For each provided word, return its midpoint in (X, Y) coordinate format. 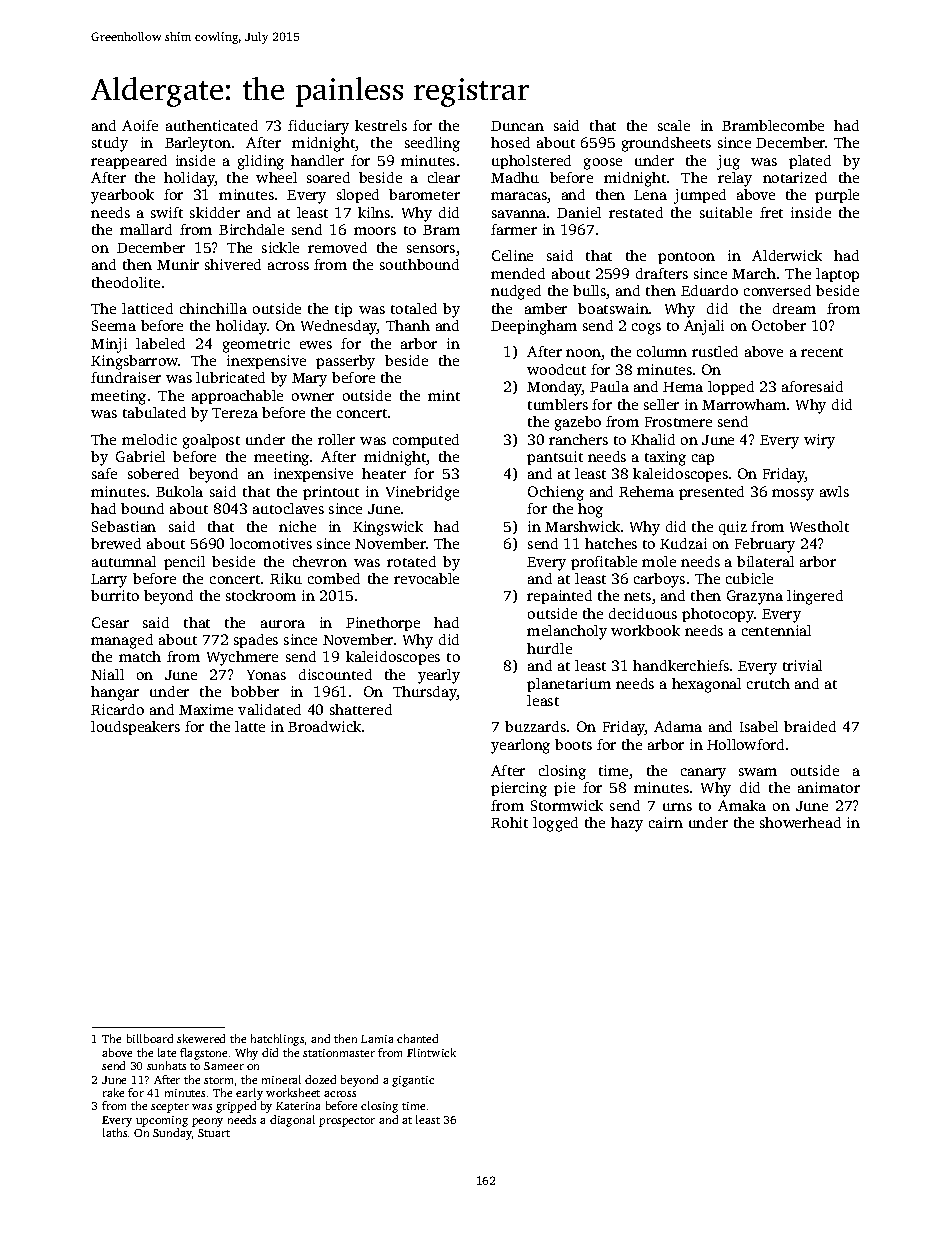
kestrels (381, 125)
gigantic (413, 1081)
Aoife (140, 125)
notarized (795, 177)
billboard (150, 1038)
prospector (347, 1122)
